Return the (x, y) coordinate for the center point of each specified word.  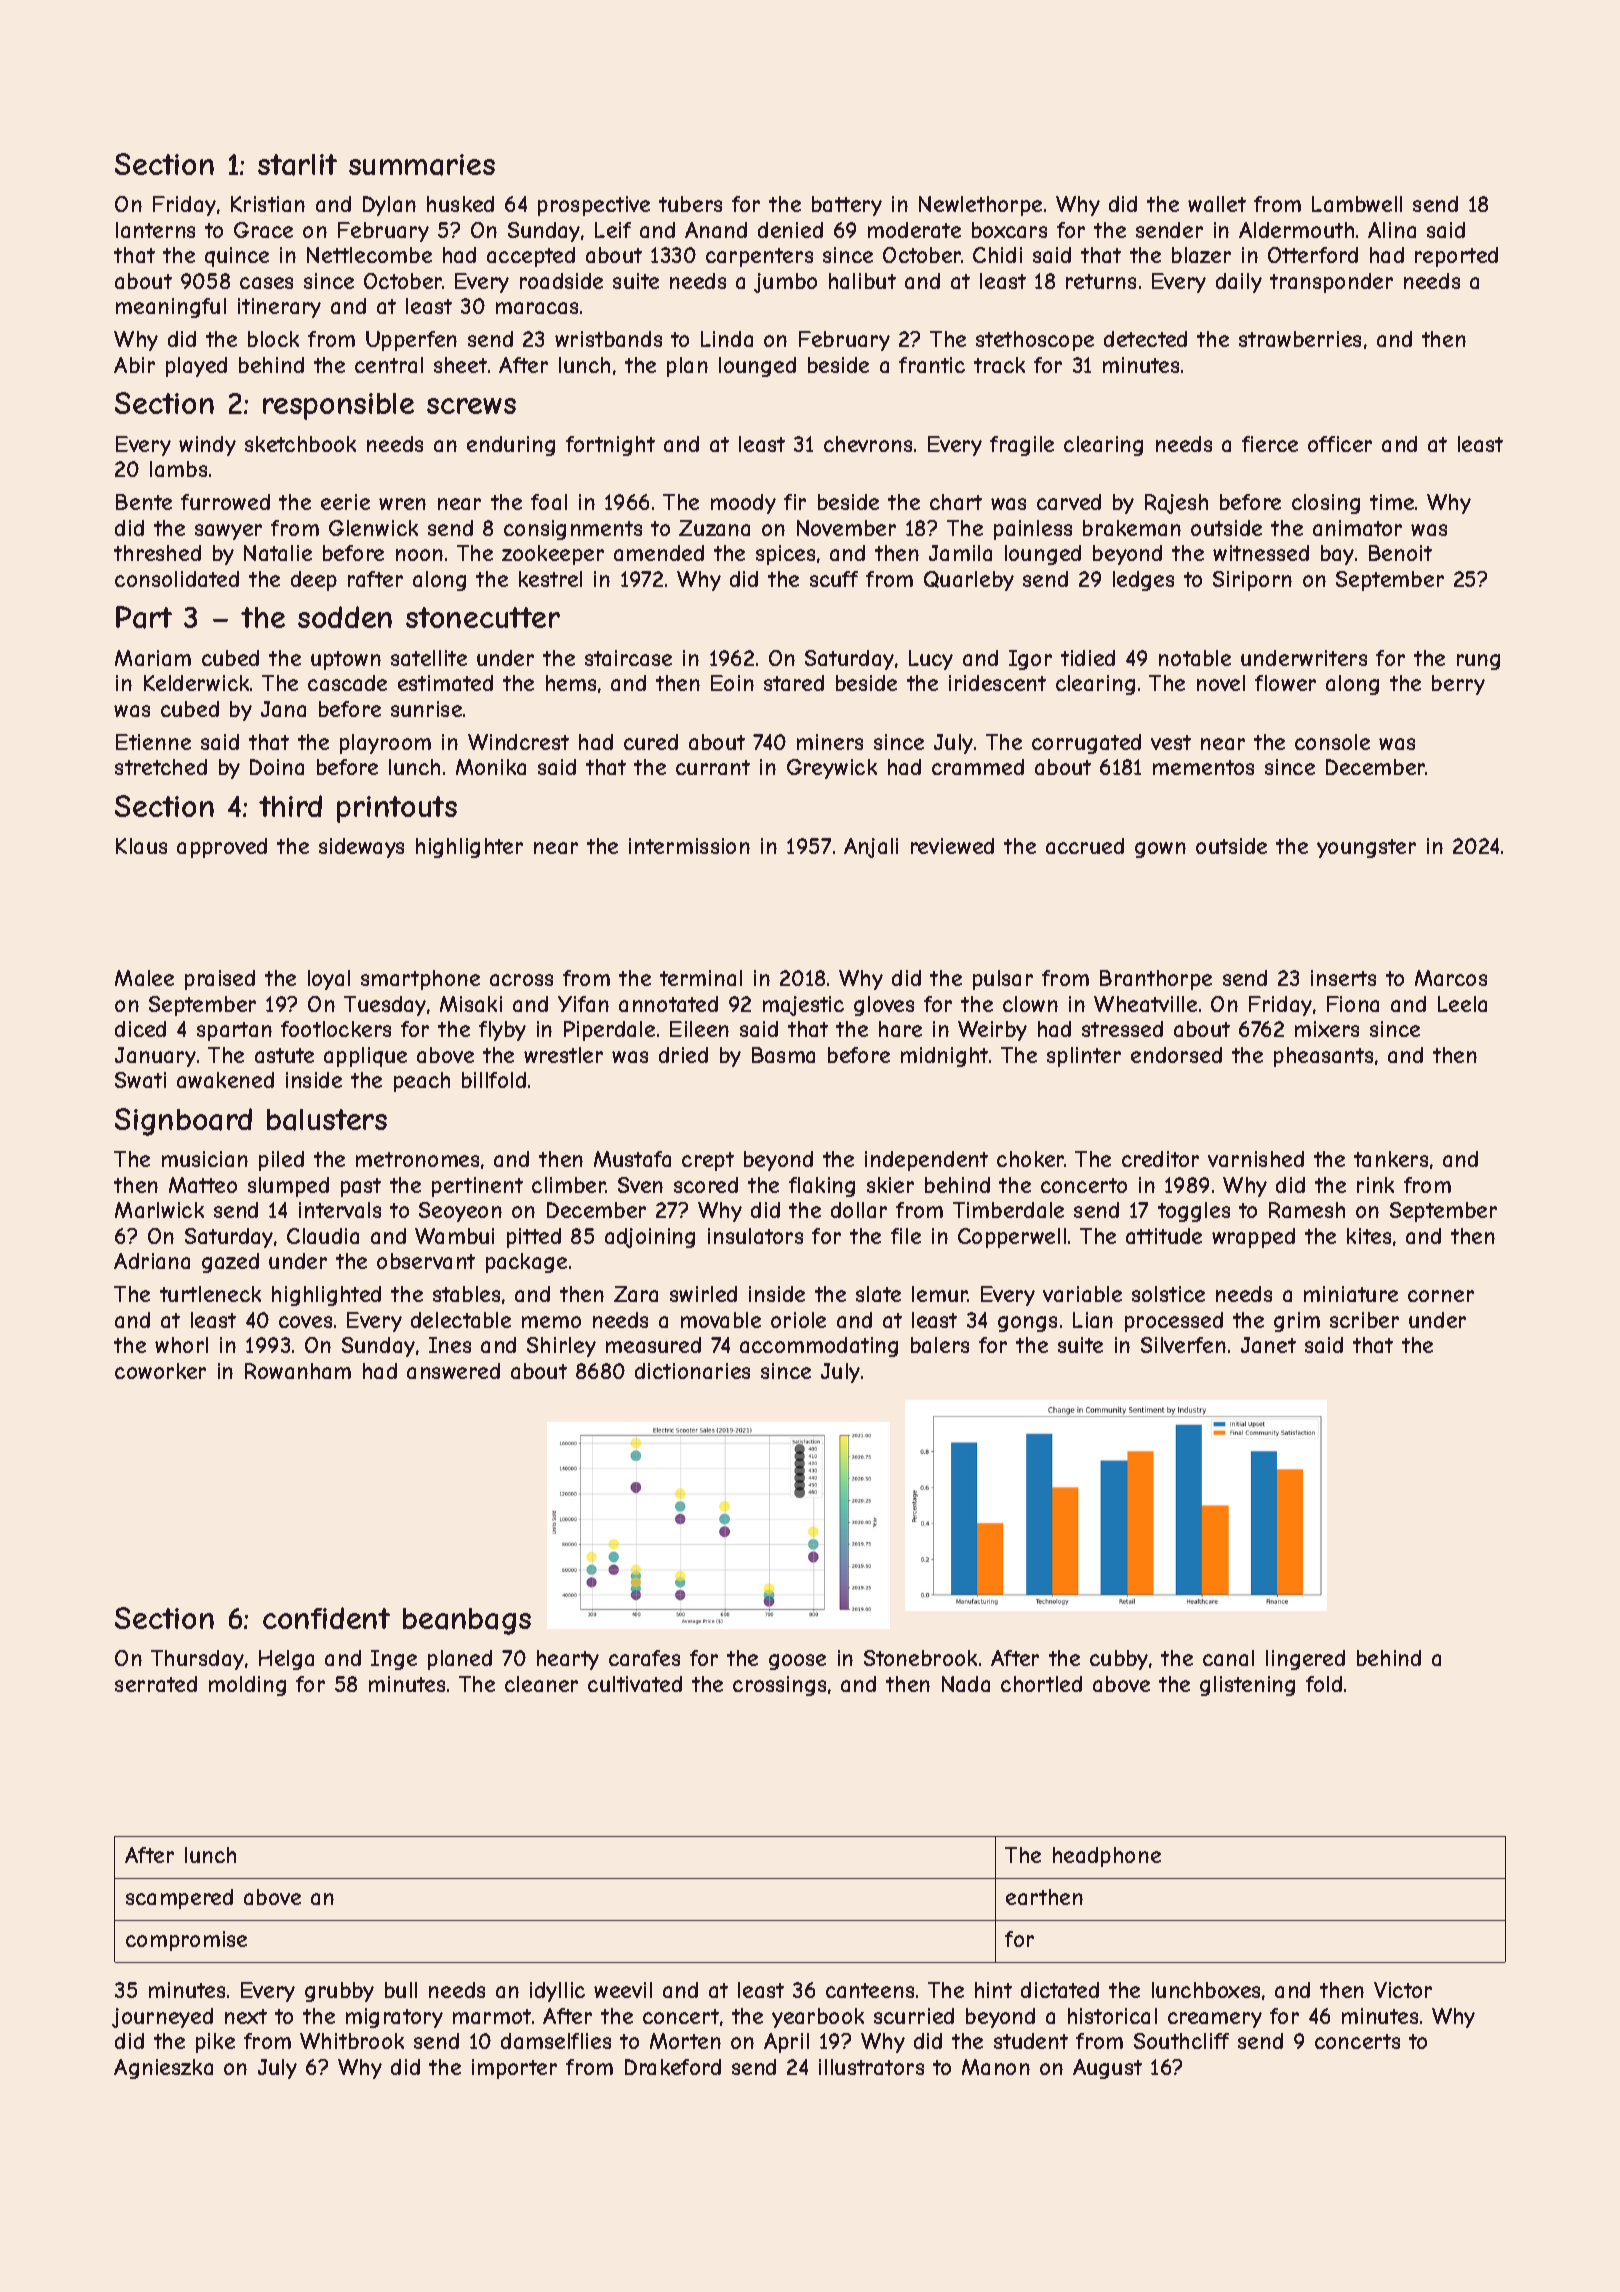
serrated (156, 1684)
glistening (1247, 1686)
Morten (685, 2041)
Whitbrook (352, 2041)
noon (419, 555)
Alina (1392, 230)
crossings (779, 1686)
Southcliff (1181, 2041)
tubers (690, 204)
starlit (297, 165)
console (1332, 742)
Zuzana (714, 528)
